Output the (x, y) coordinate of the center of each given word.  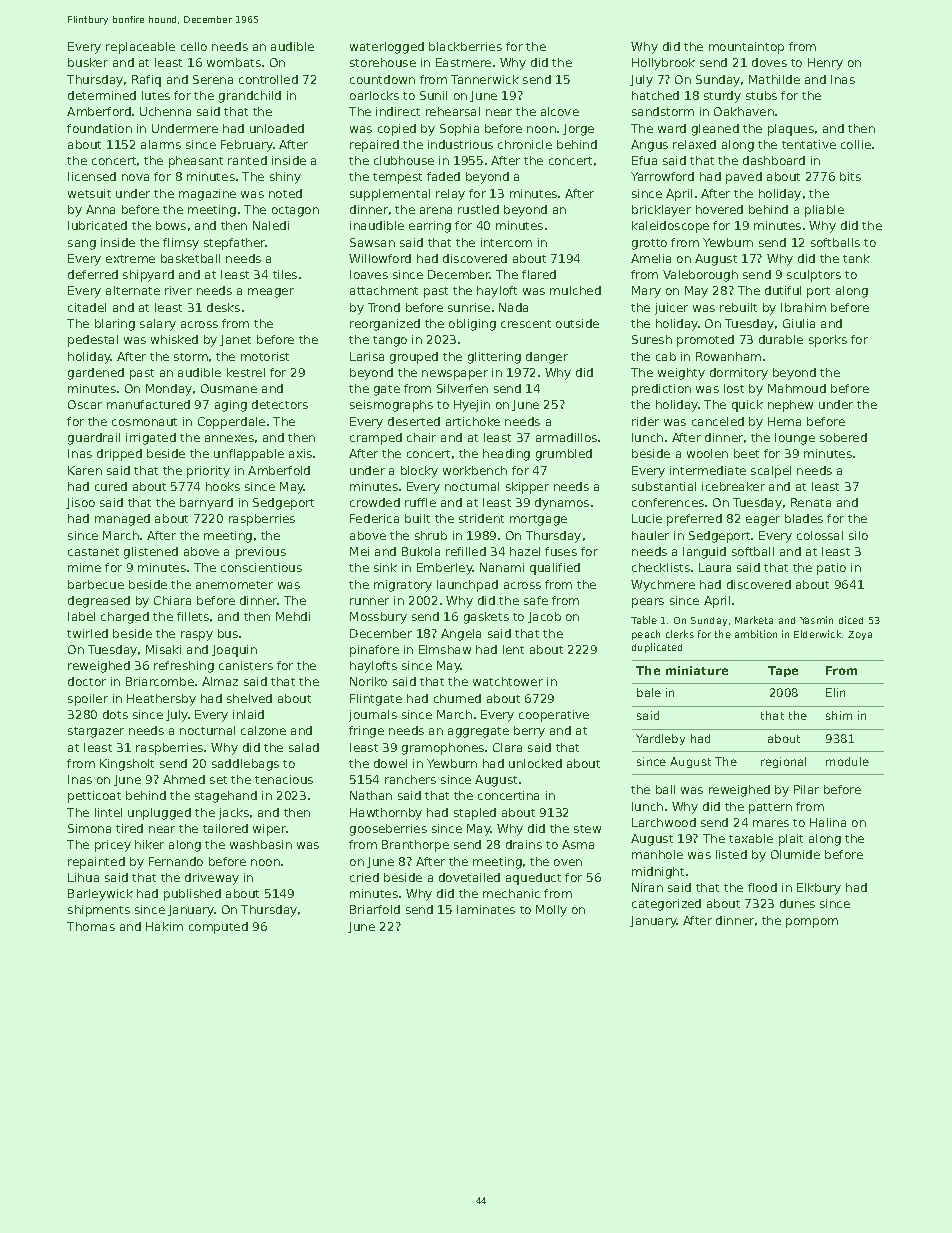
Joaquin (234, 651)
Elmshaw (445, 649)
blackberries (465, 46)
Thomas (91, 926)
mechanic (511, 893)
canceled (718, 421)
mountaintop (746, 48)
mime (84, 567)
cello (194, 46)
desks (223, 307)
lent (513, 649)
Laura (715, 567)
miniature (697, 670)
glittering (494, 358)
